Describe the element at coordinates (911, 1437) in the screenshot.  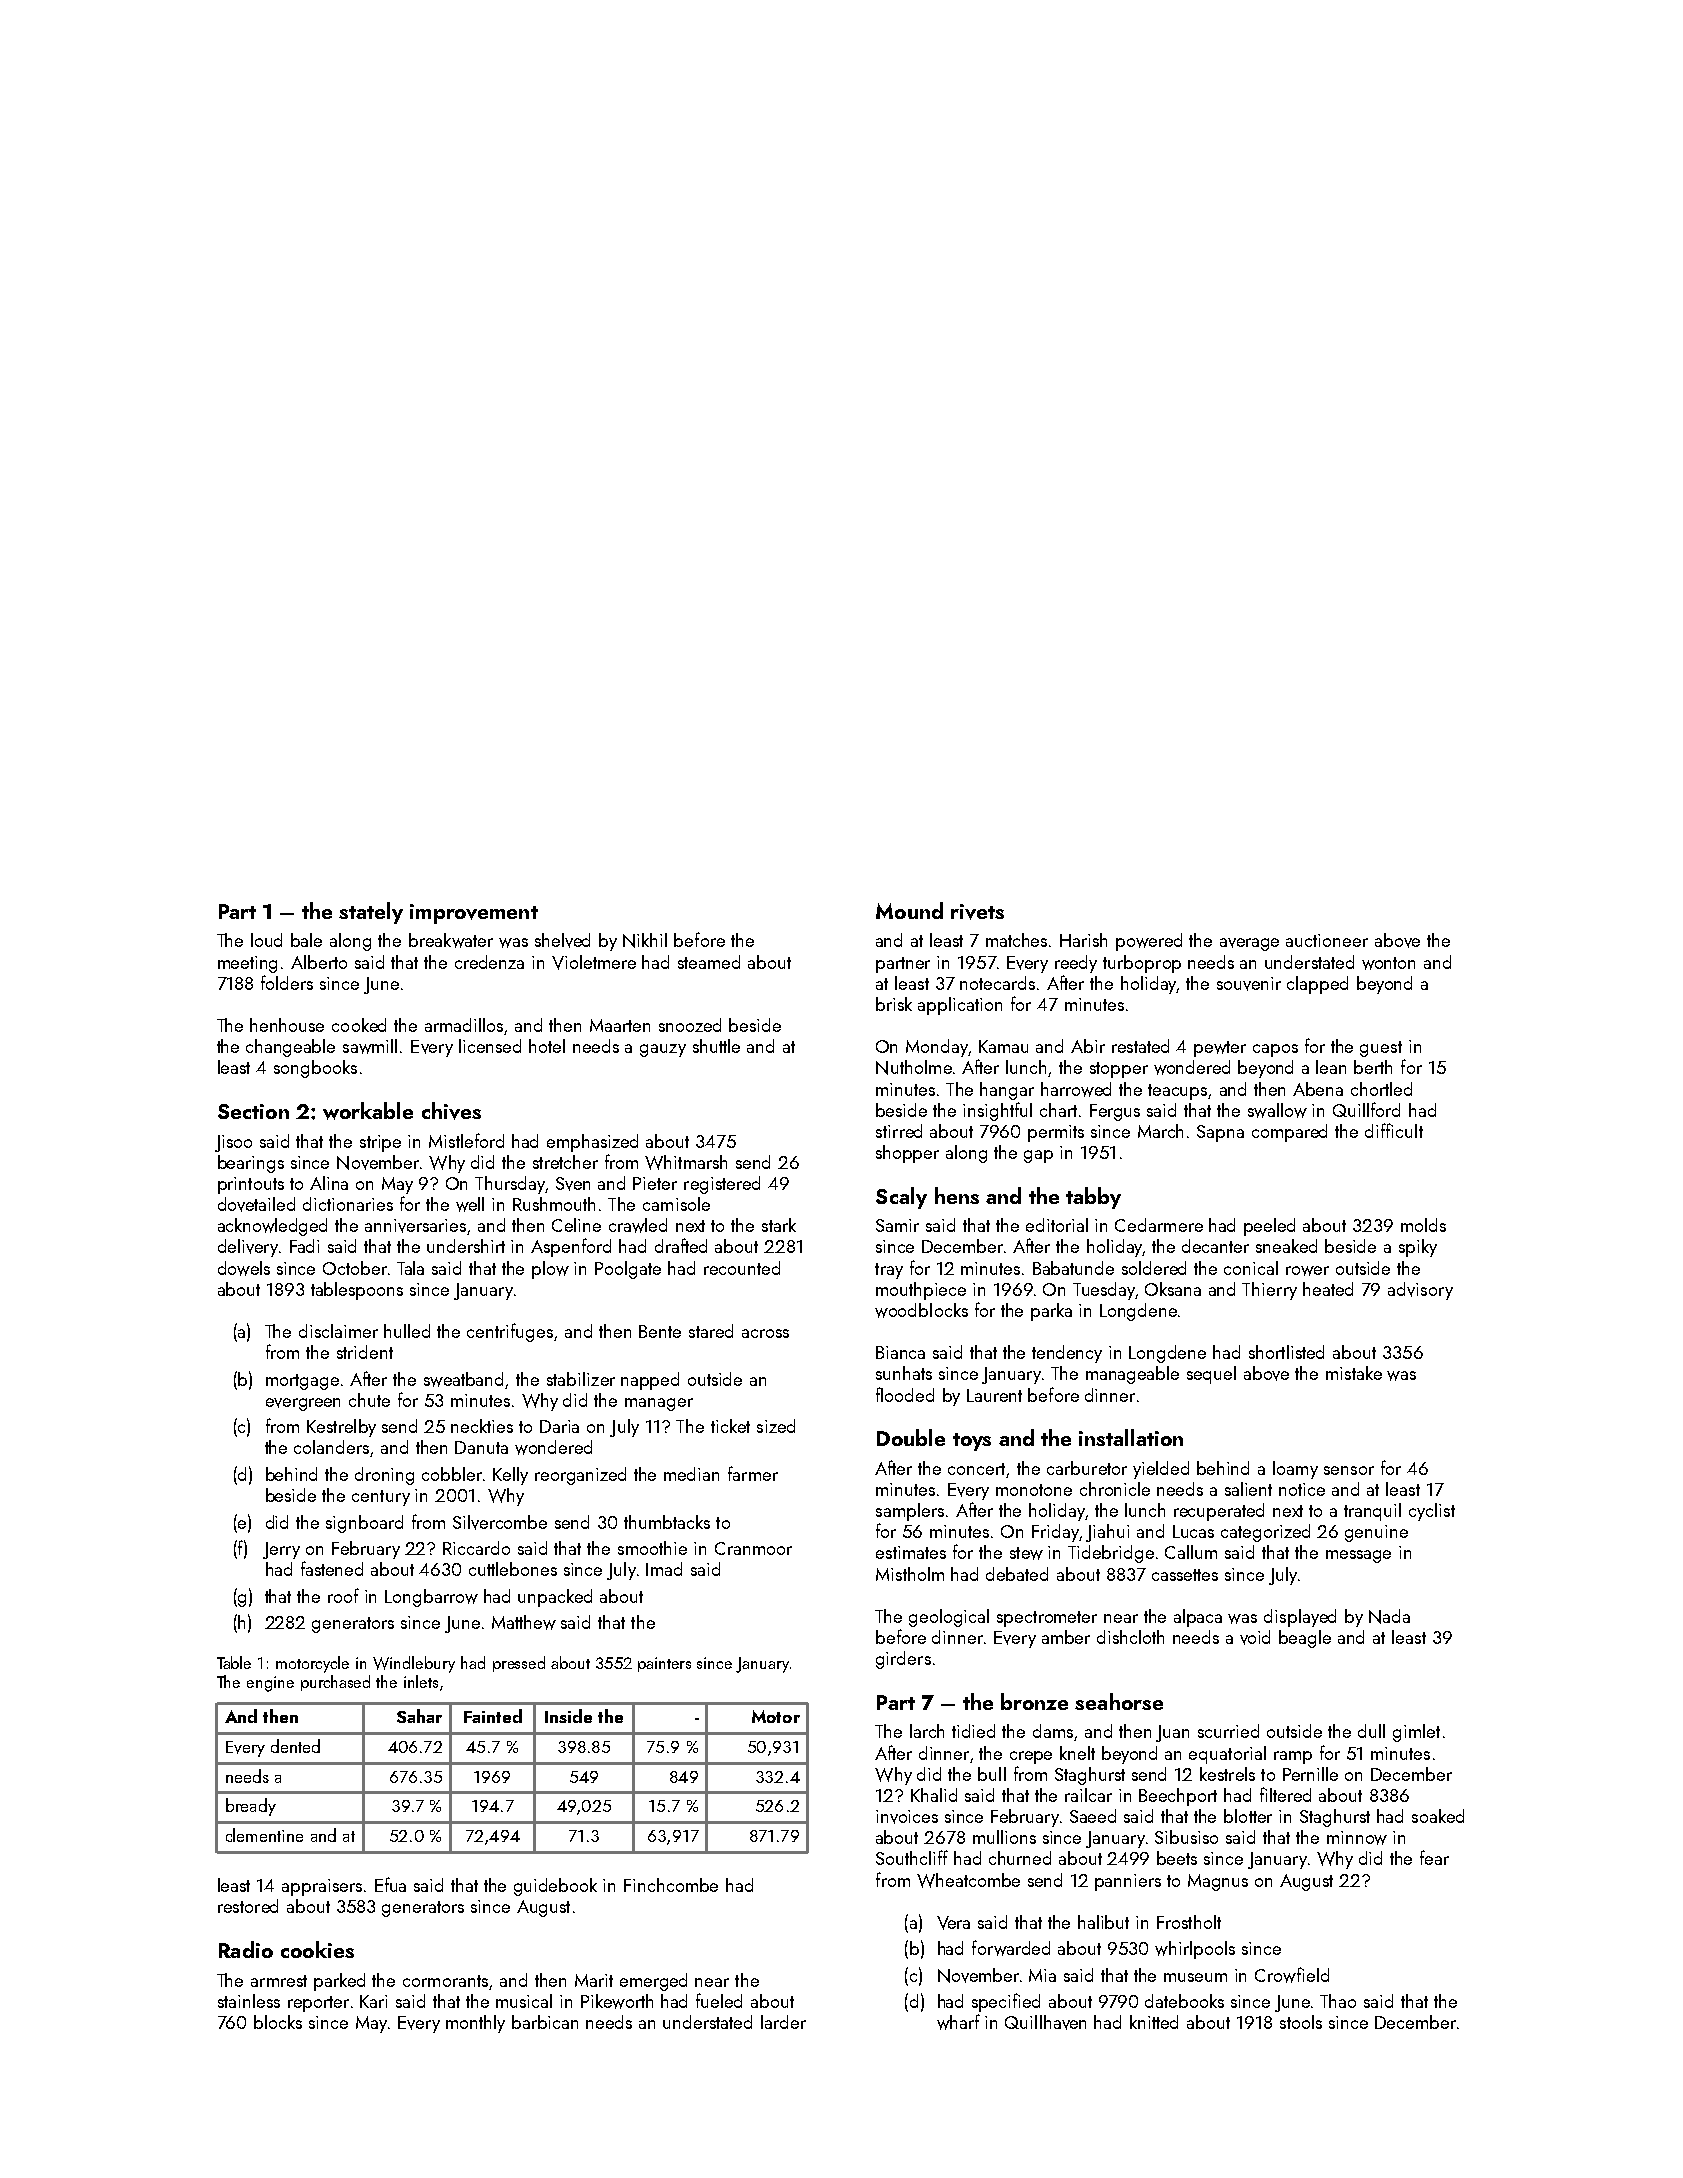
I see `Double` at that location.
